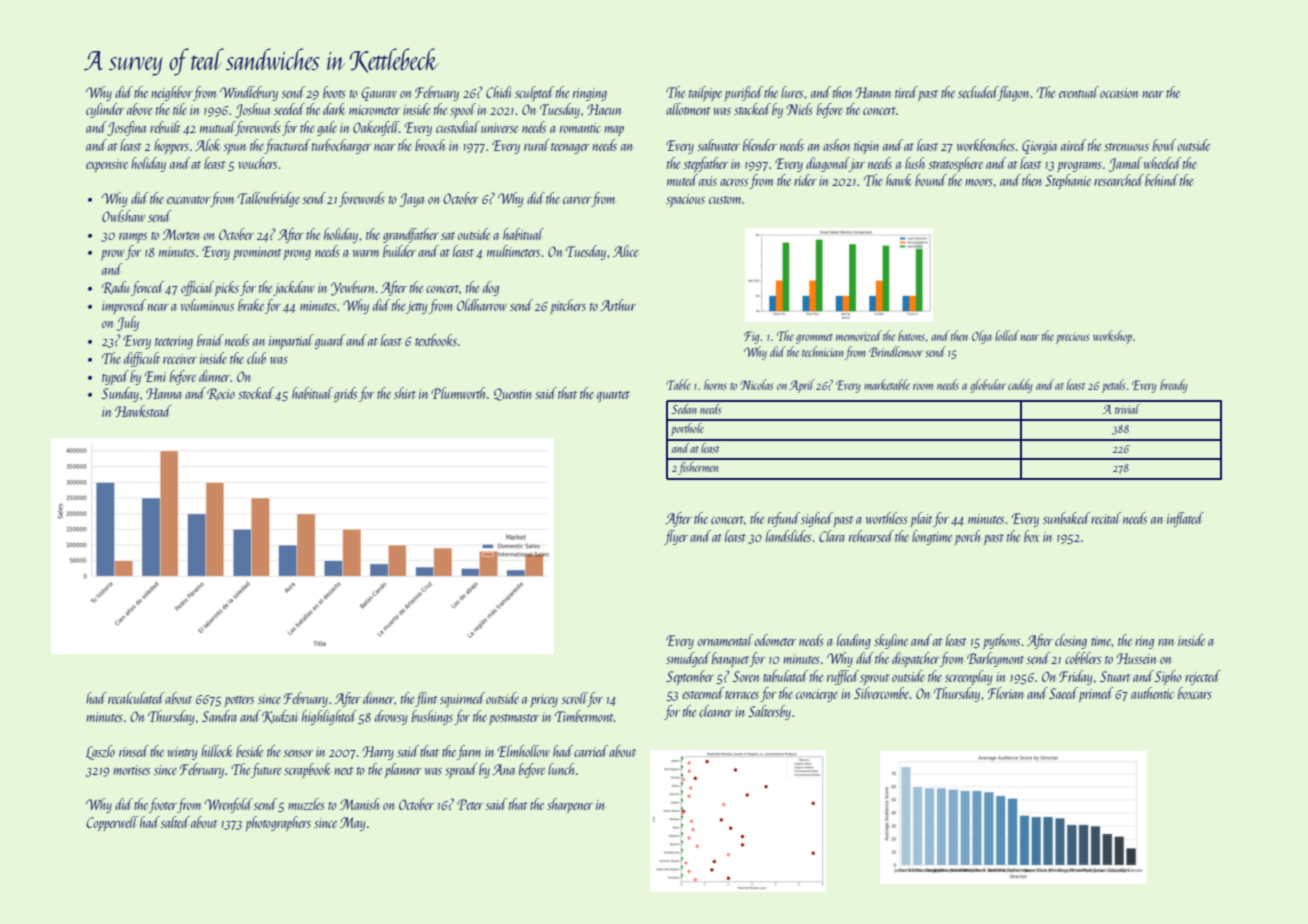  I want to click on tired, so click(906, 92).
